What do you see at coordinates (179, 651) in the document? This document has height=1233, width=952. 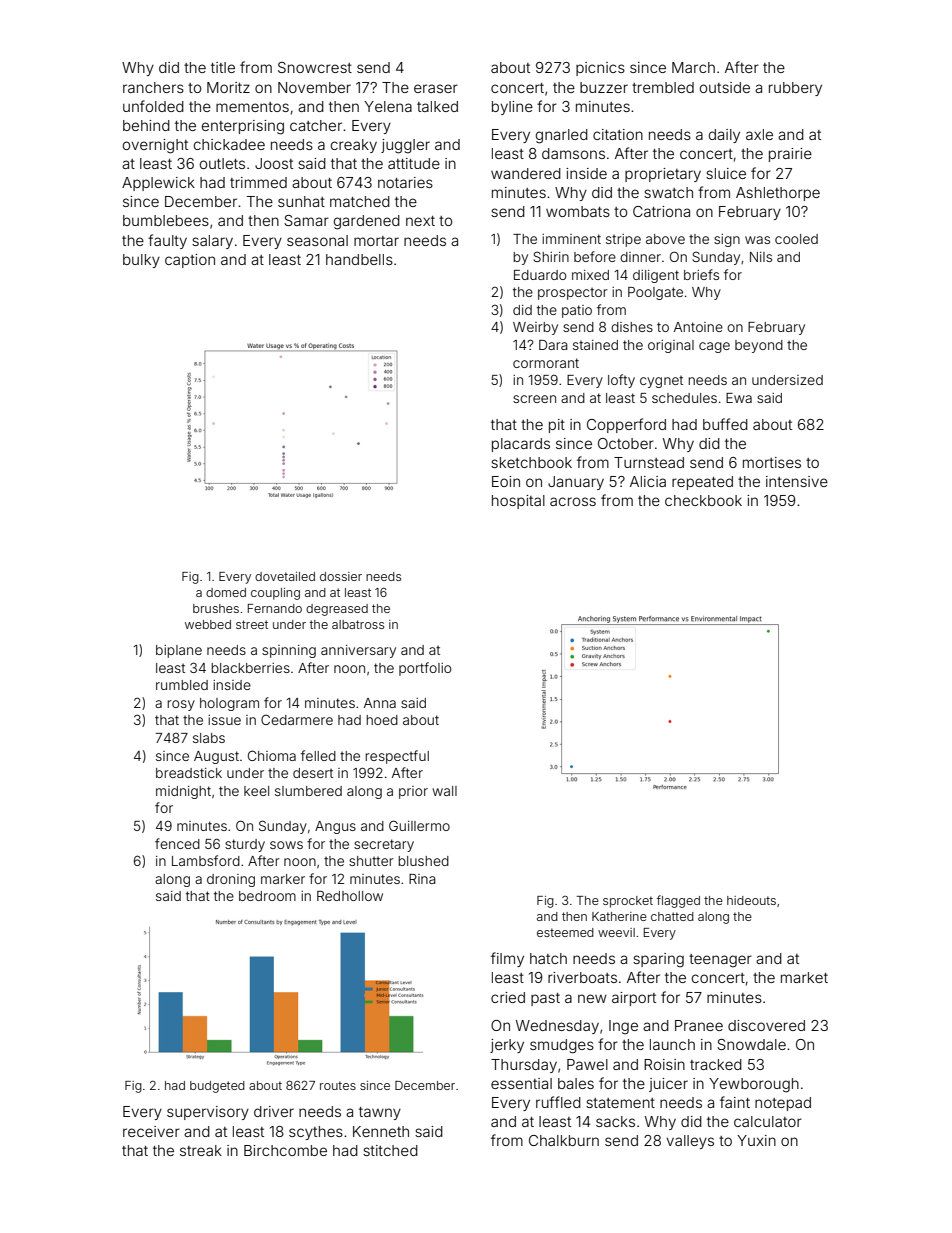 I see `biplane` at bounding box center [179, 651].
